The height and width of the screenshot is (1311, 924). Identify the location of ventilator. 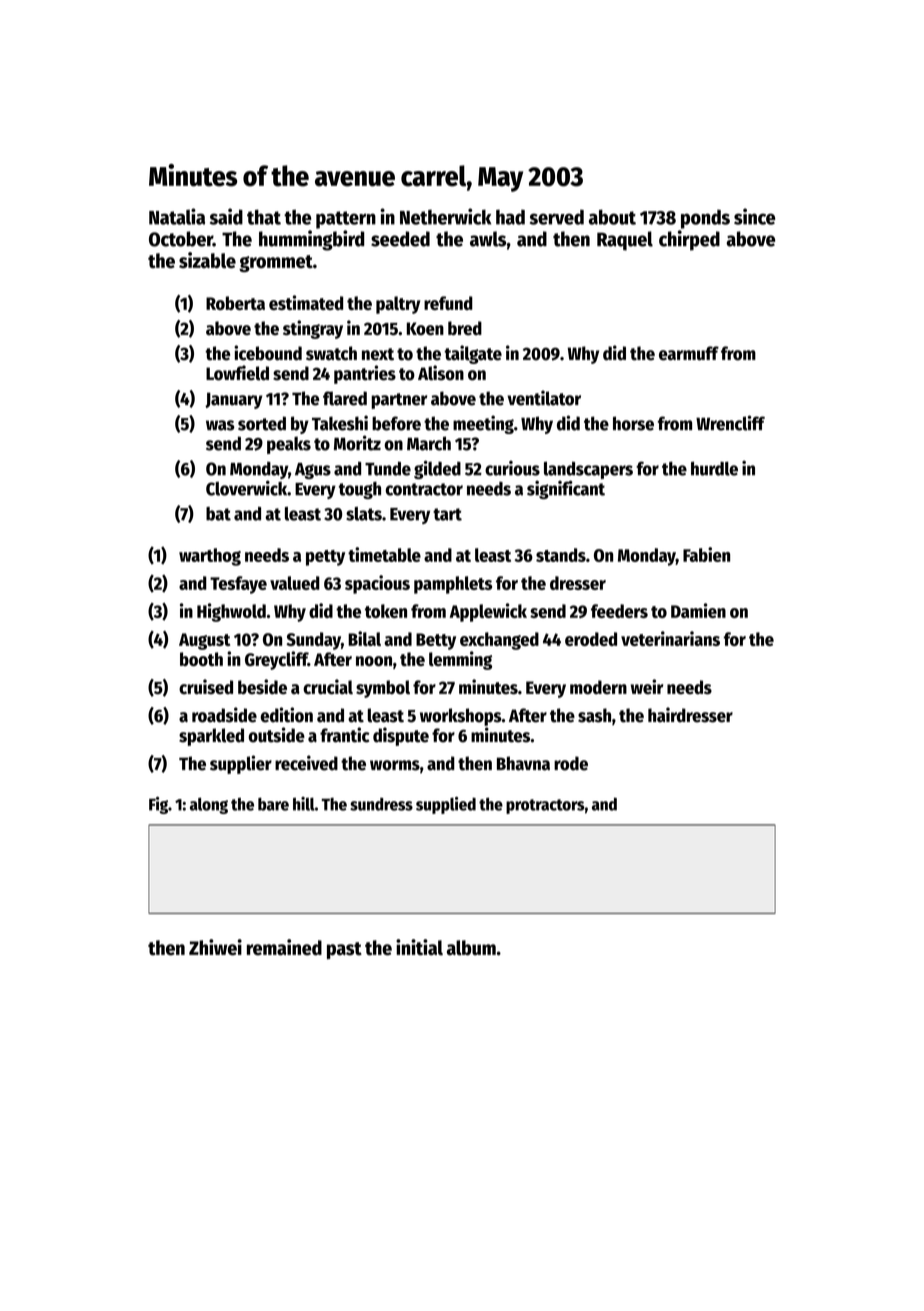
(544, 398).
